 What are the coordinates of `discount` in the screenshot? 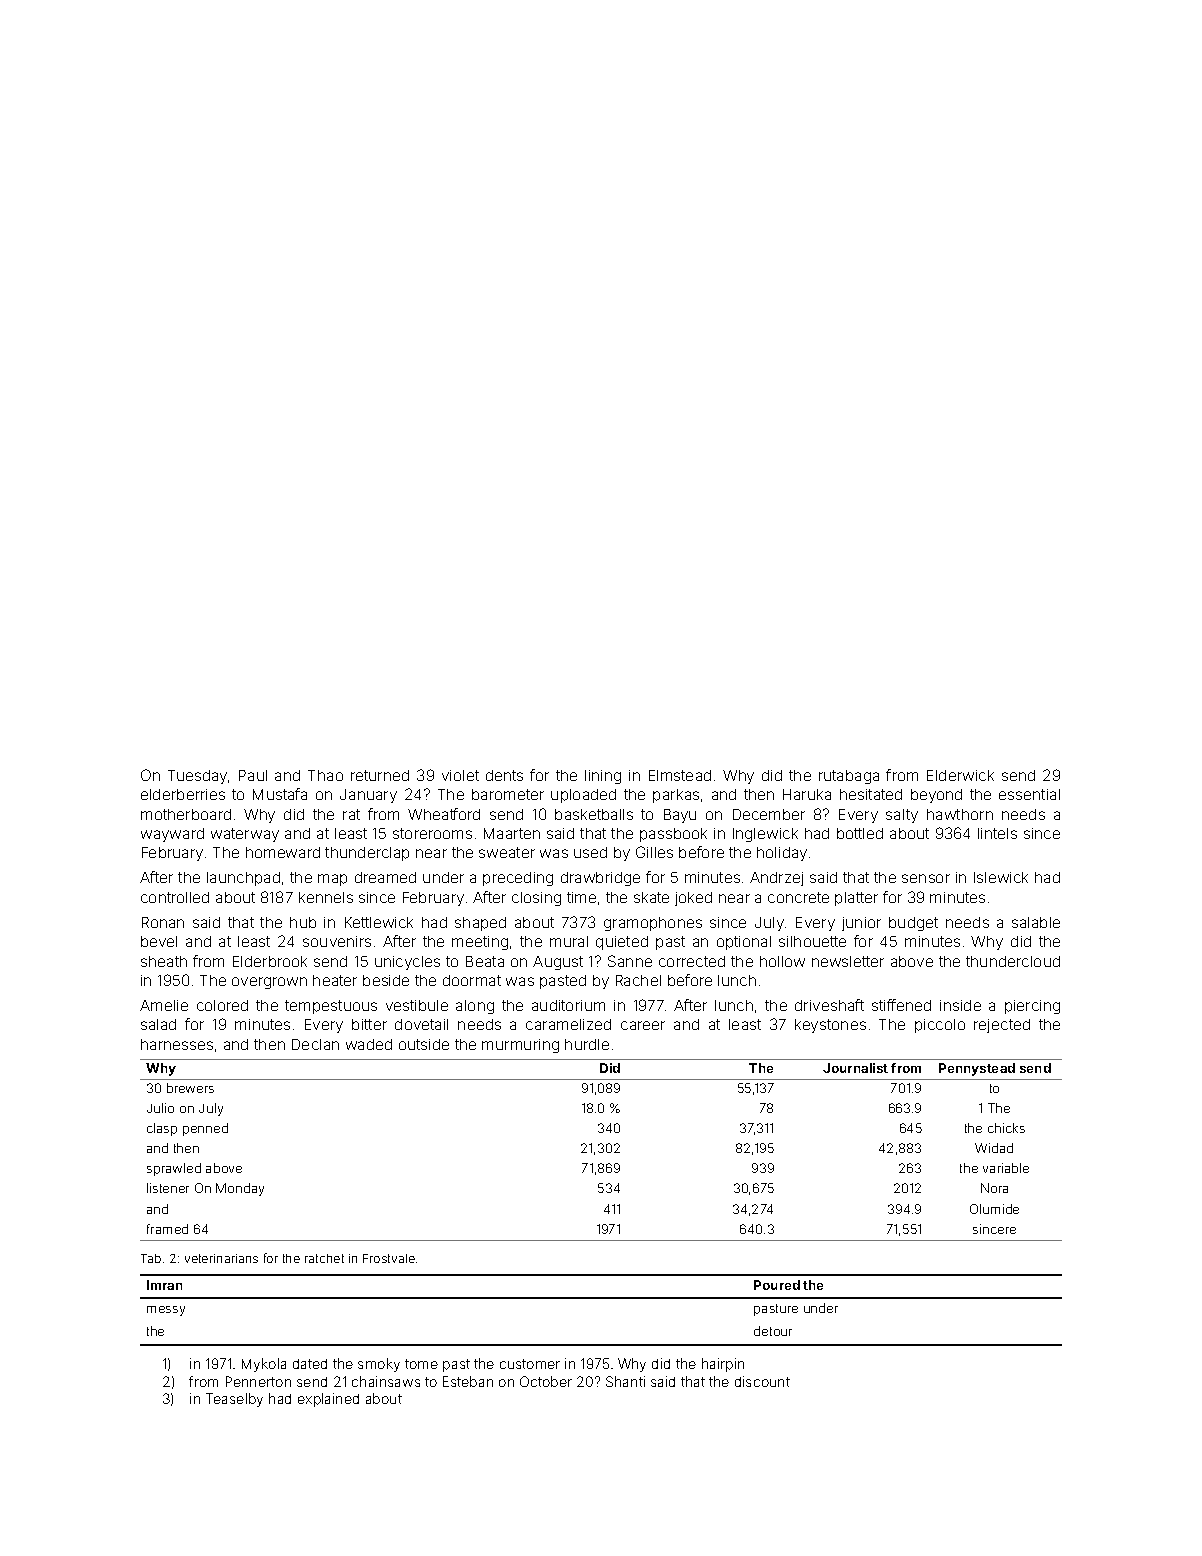 It's located at (762, 1381).
